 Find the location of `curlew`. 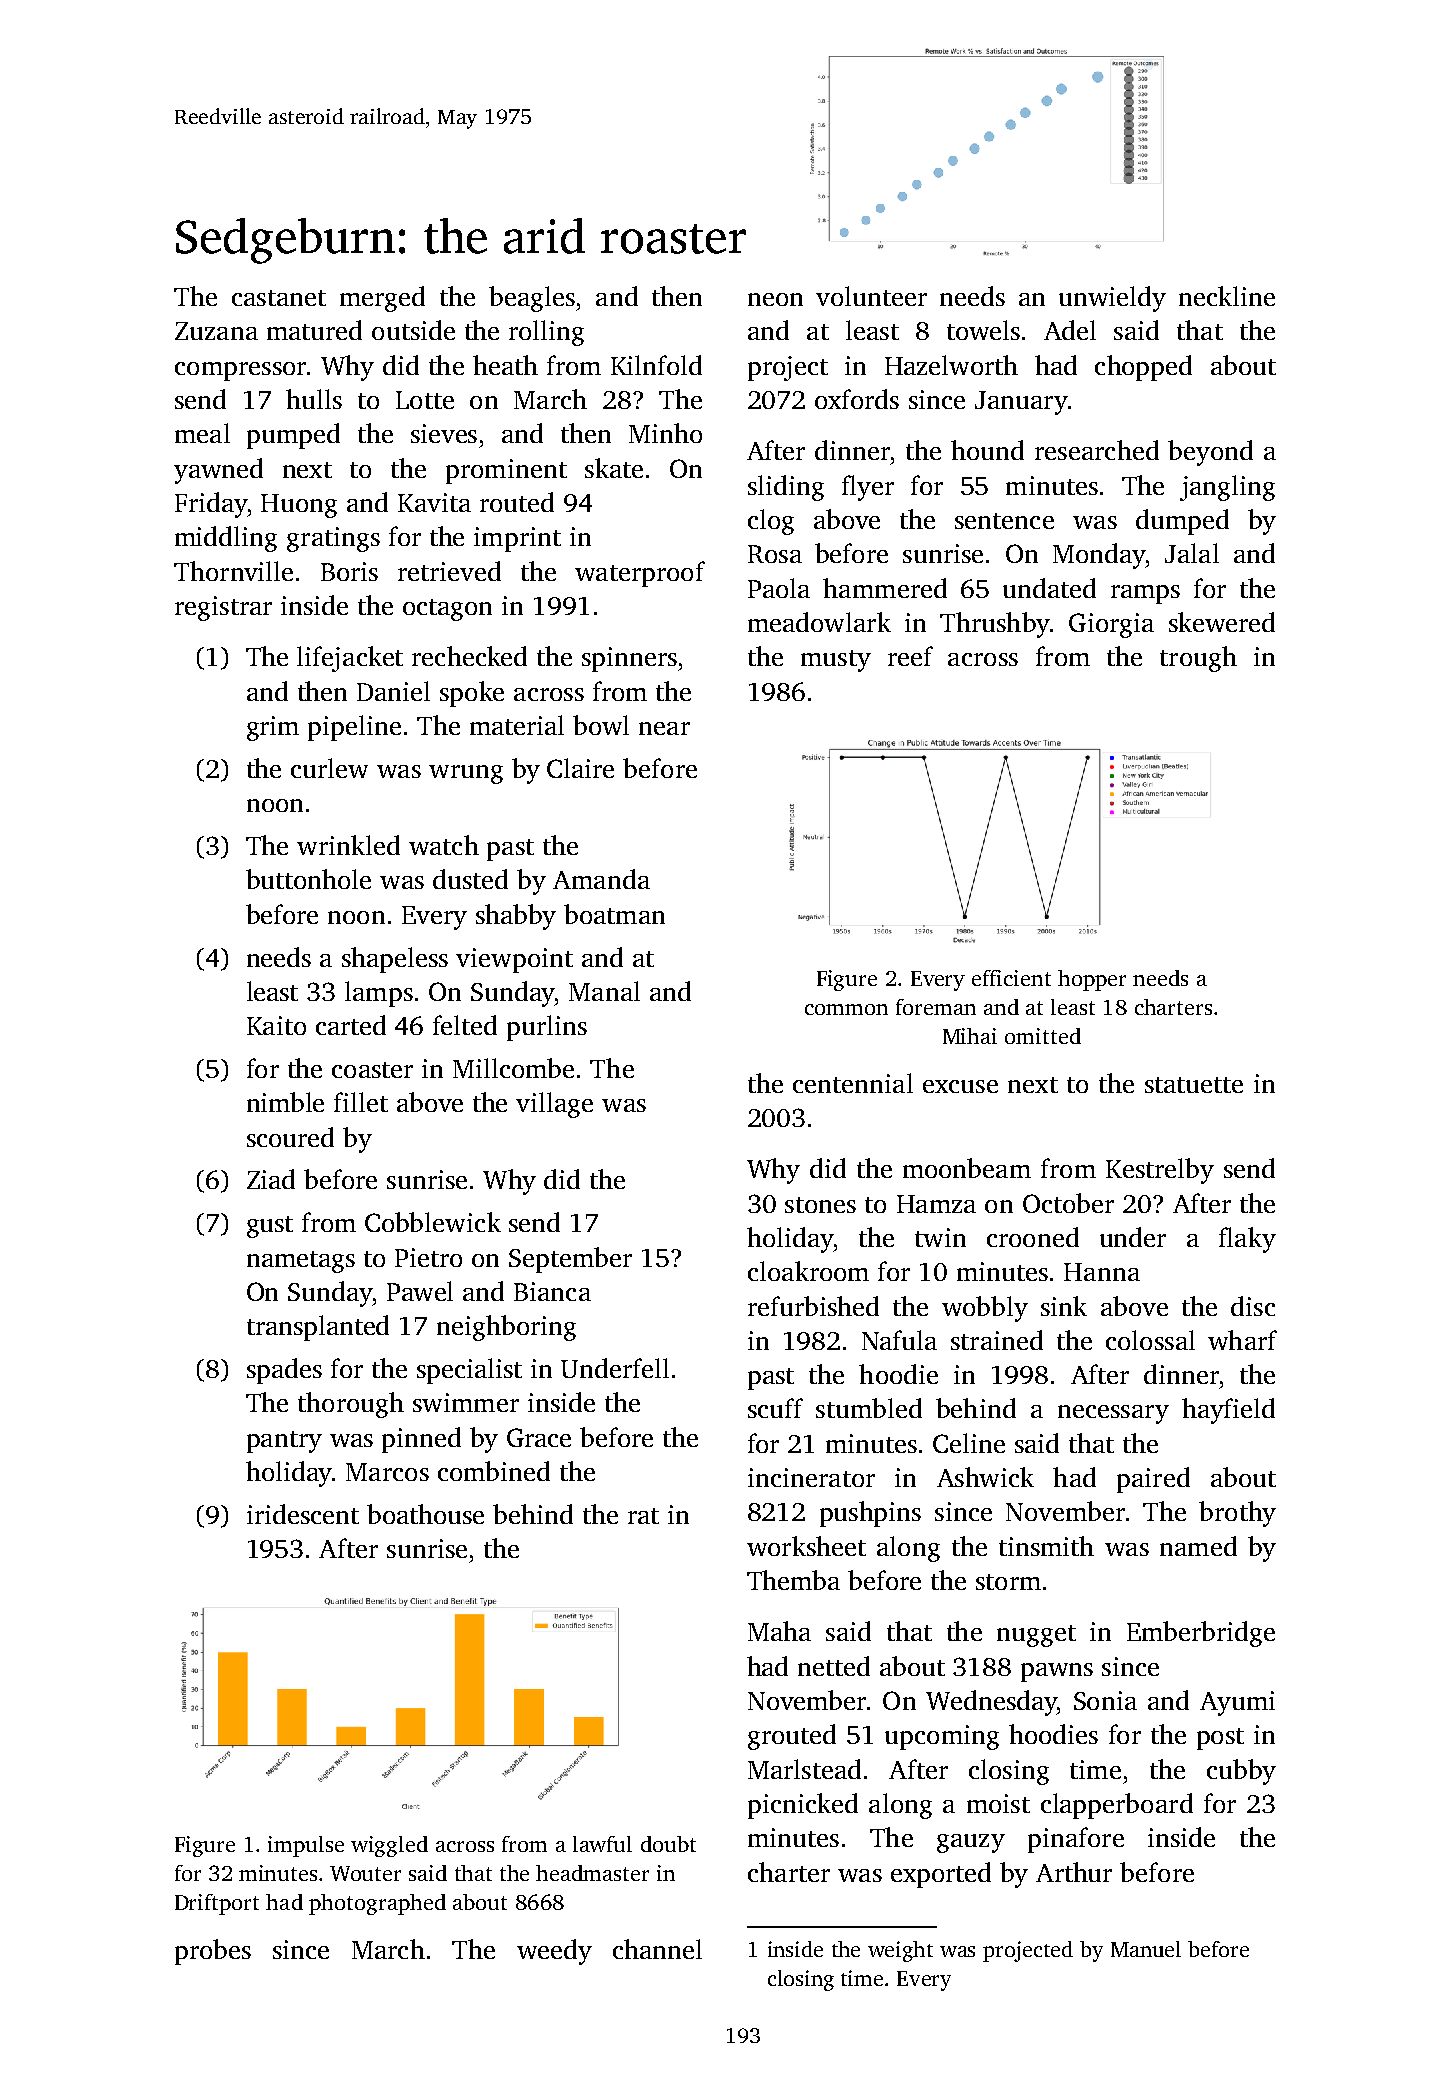

curlew is located at coordinates (329, 768).
